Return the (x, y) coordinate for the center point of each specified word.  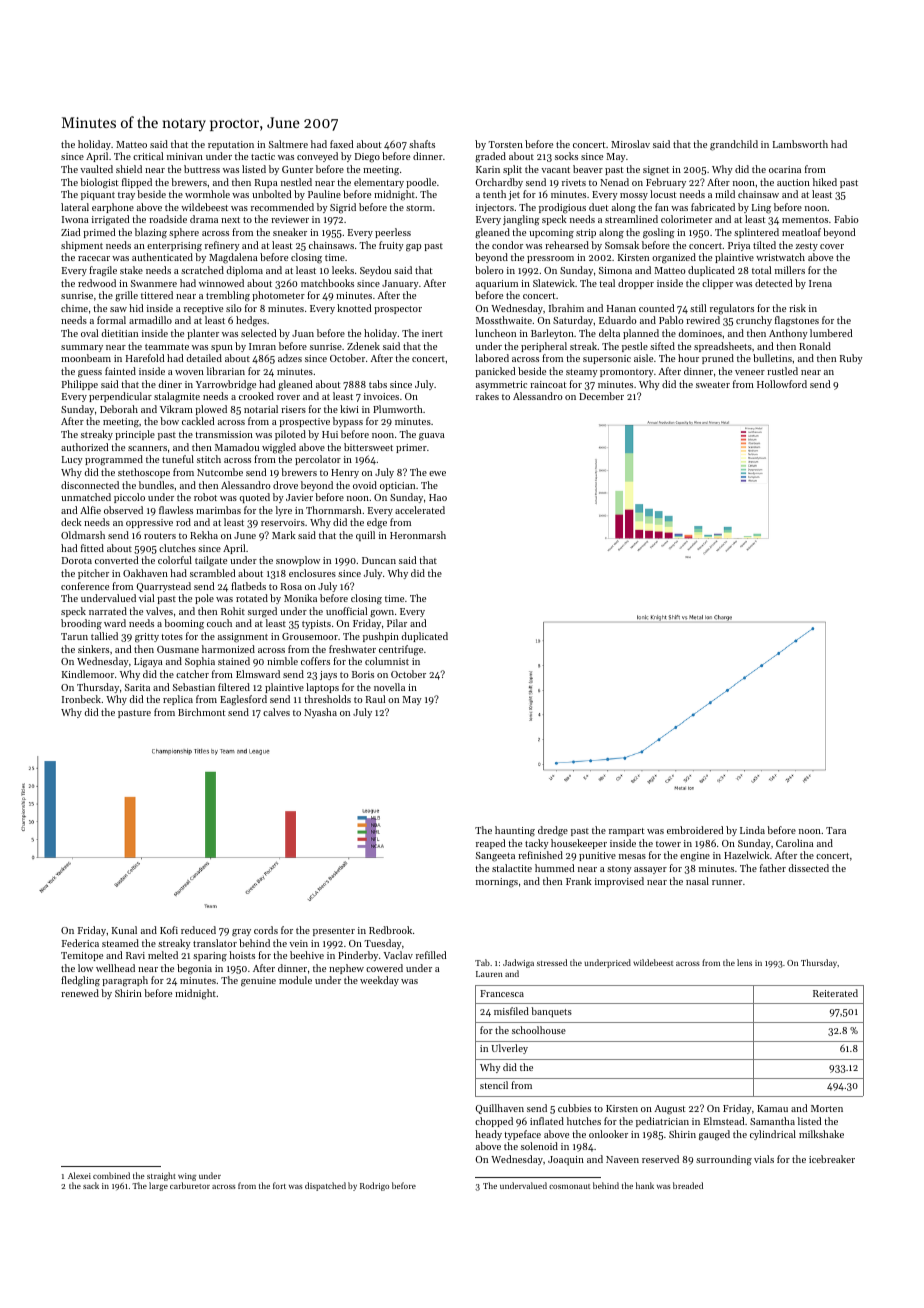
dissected (808, 868)
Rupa (266, 183)
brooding (81, 624)
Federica (80, 943)
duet (598, 207)
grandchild (734, 145)
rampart (626, 832)
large (158, 1186)
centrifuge (401, 650)
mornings (497, 883)
